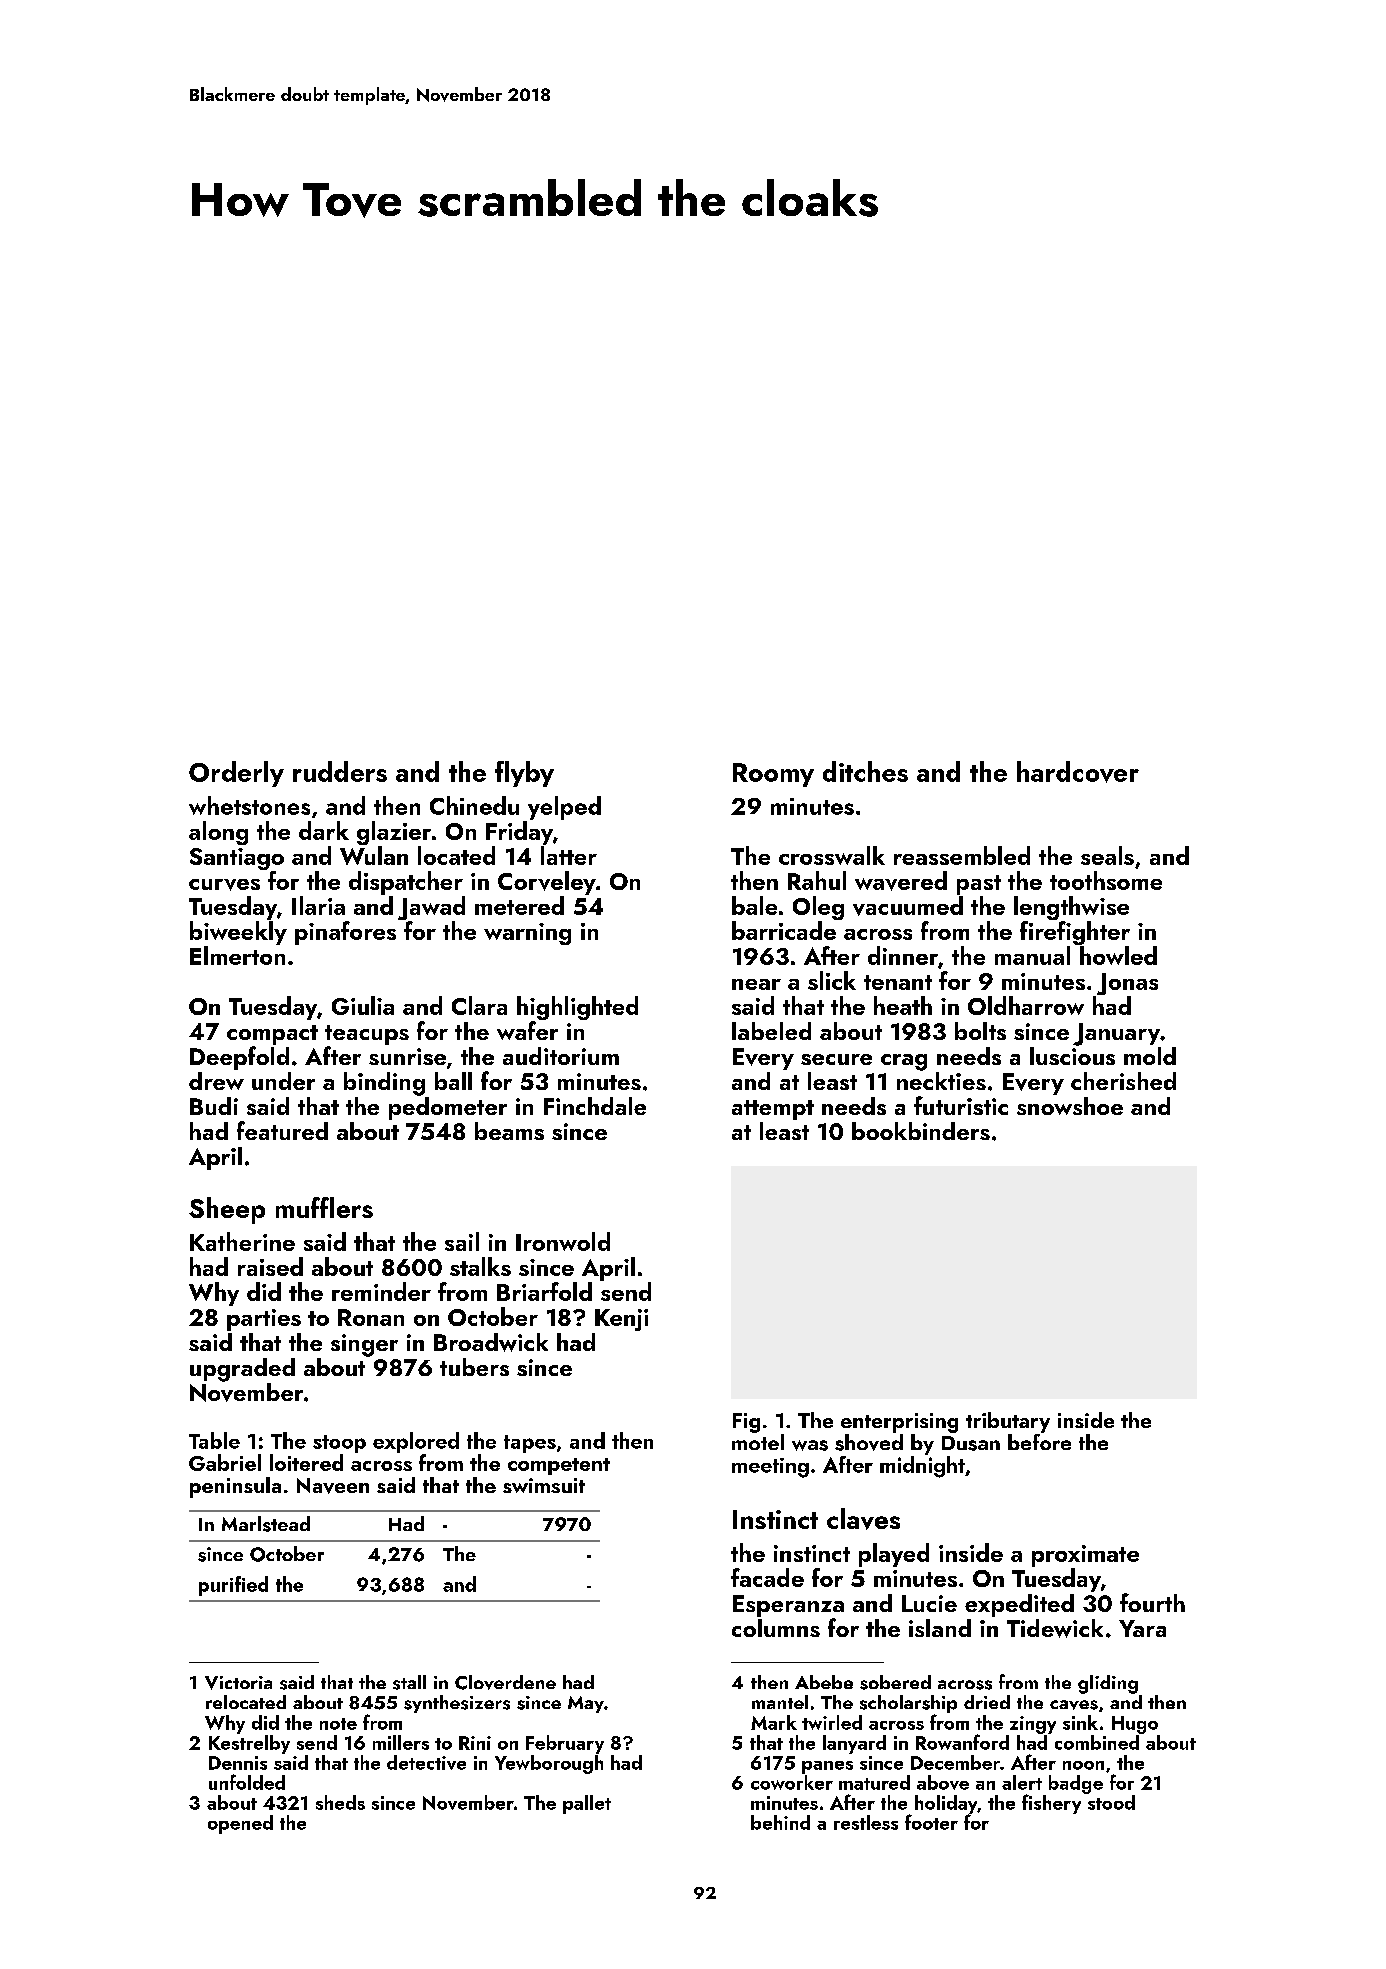 This screenshot has height=1969, width=1386. I want to click on pallet, so click(587, 1804).
